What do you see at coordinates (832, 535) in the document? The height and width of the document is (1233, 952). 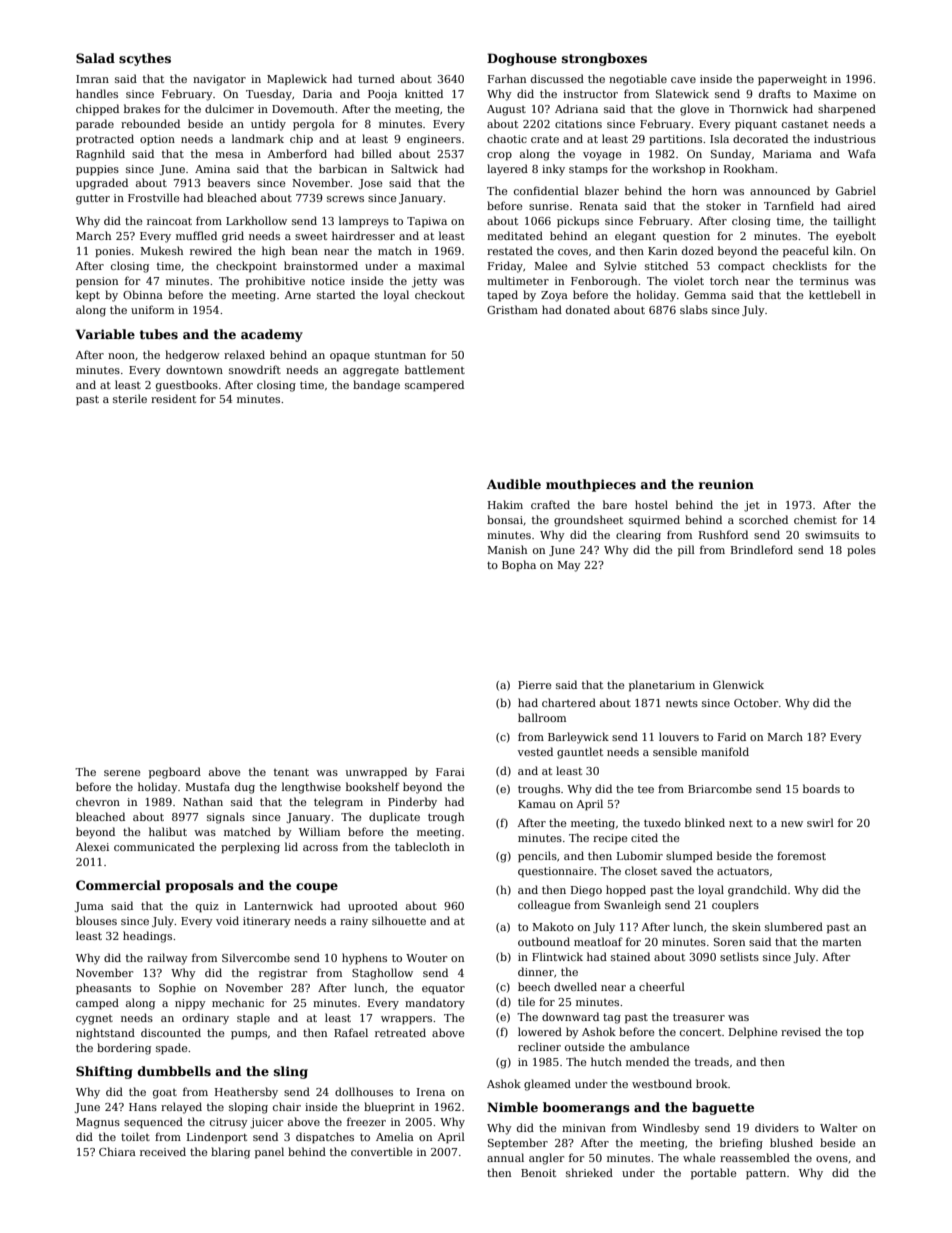 I see `swimsuits` at bounding box center [832, 535].
